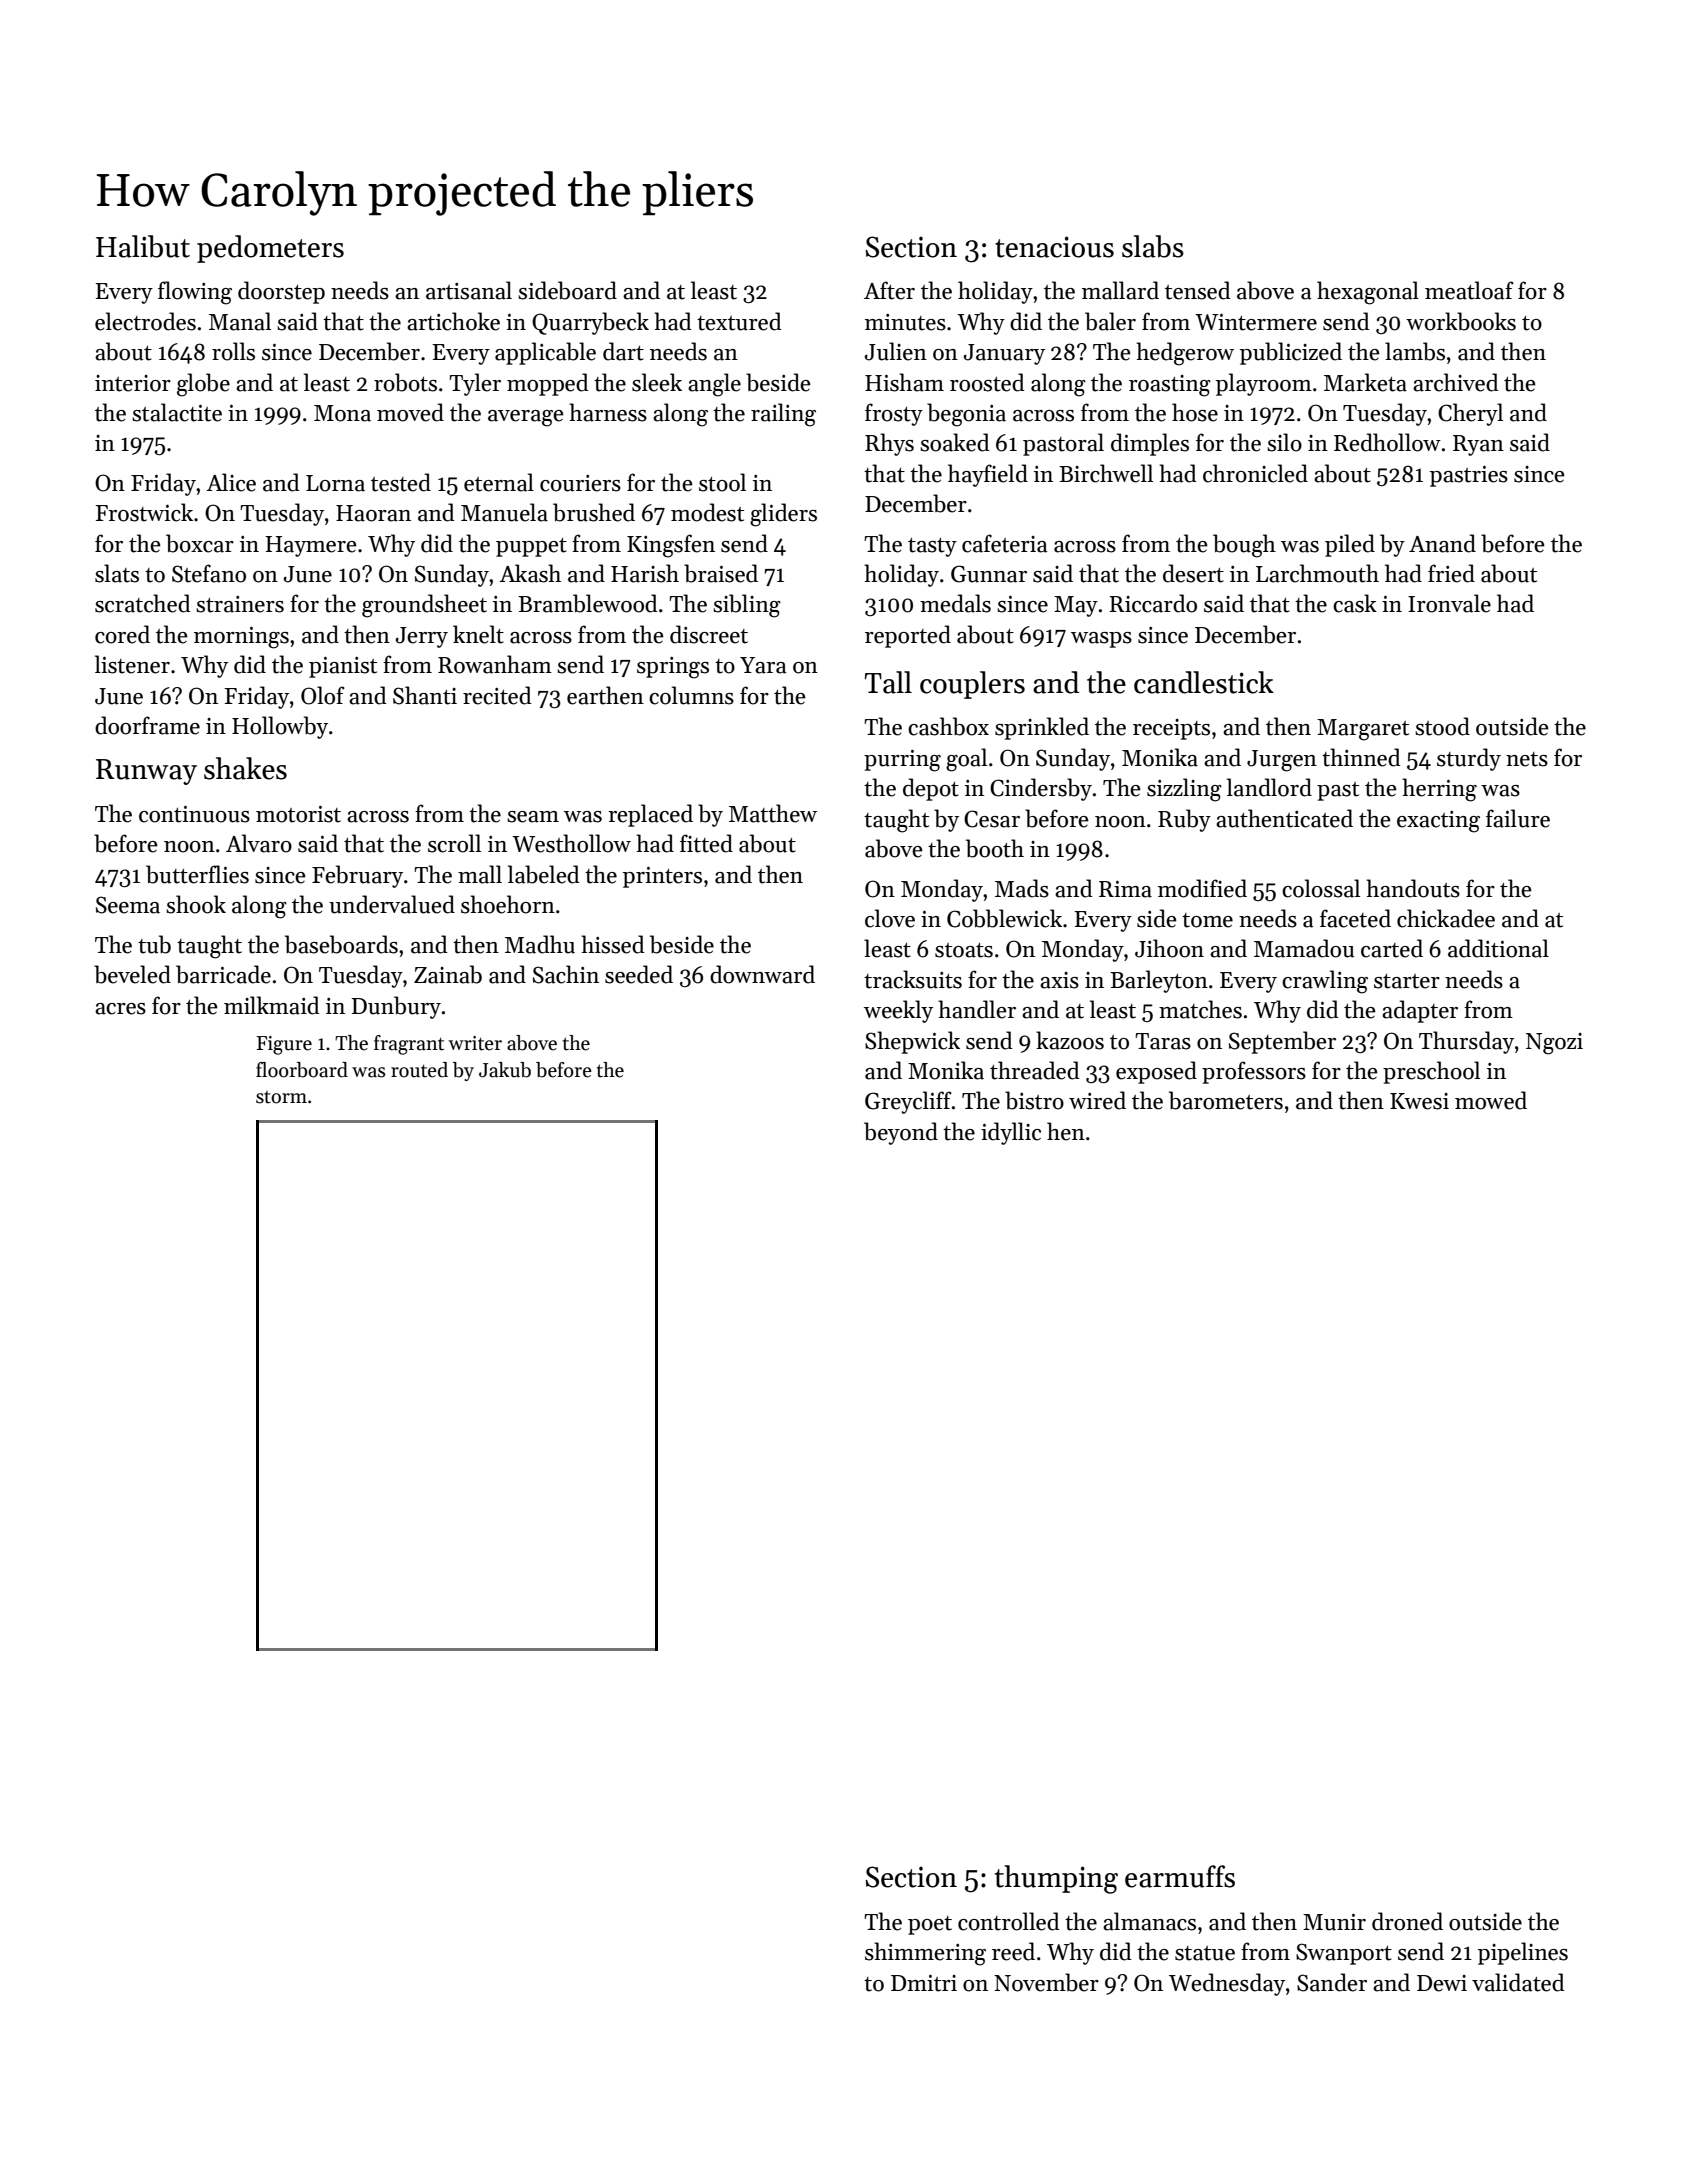 This image has height=2178, width=1683. Describe the element at coordinates (1011, 1133) in the image. I see `idyllic` at that location.
